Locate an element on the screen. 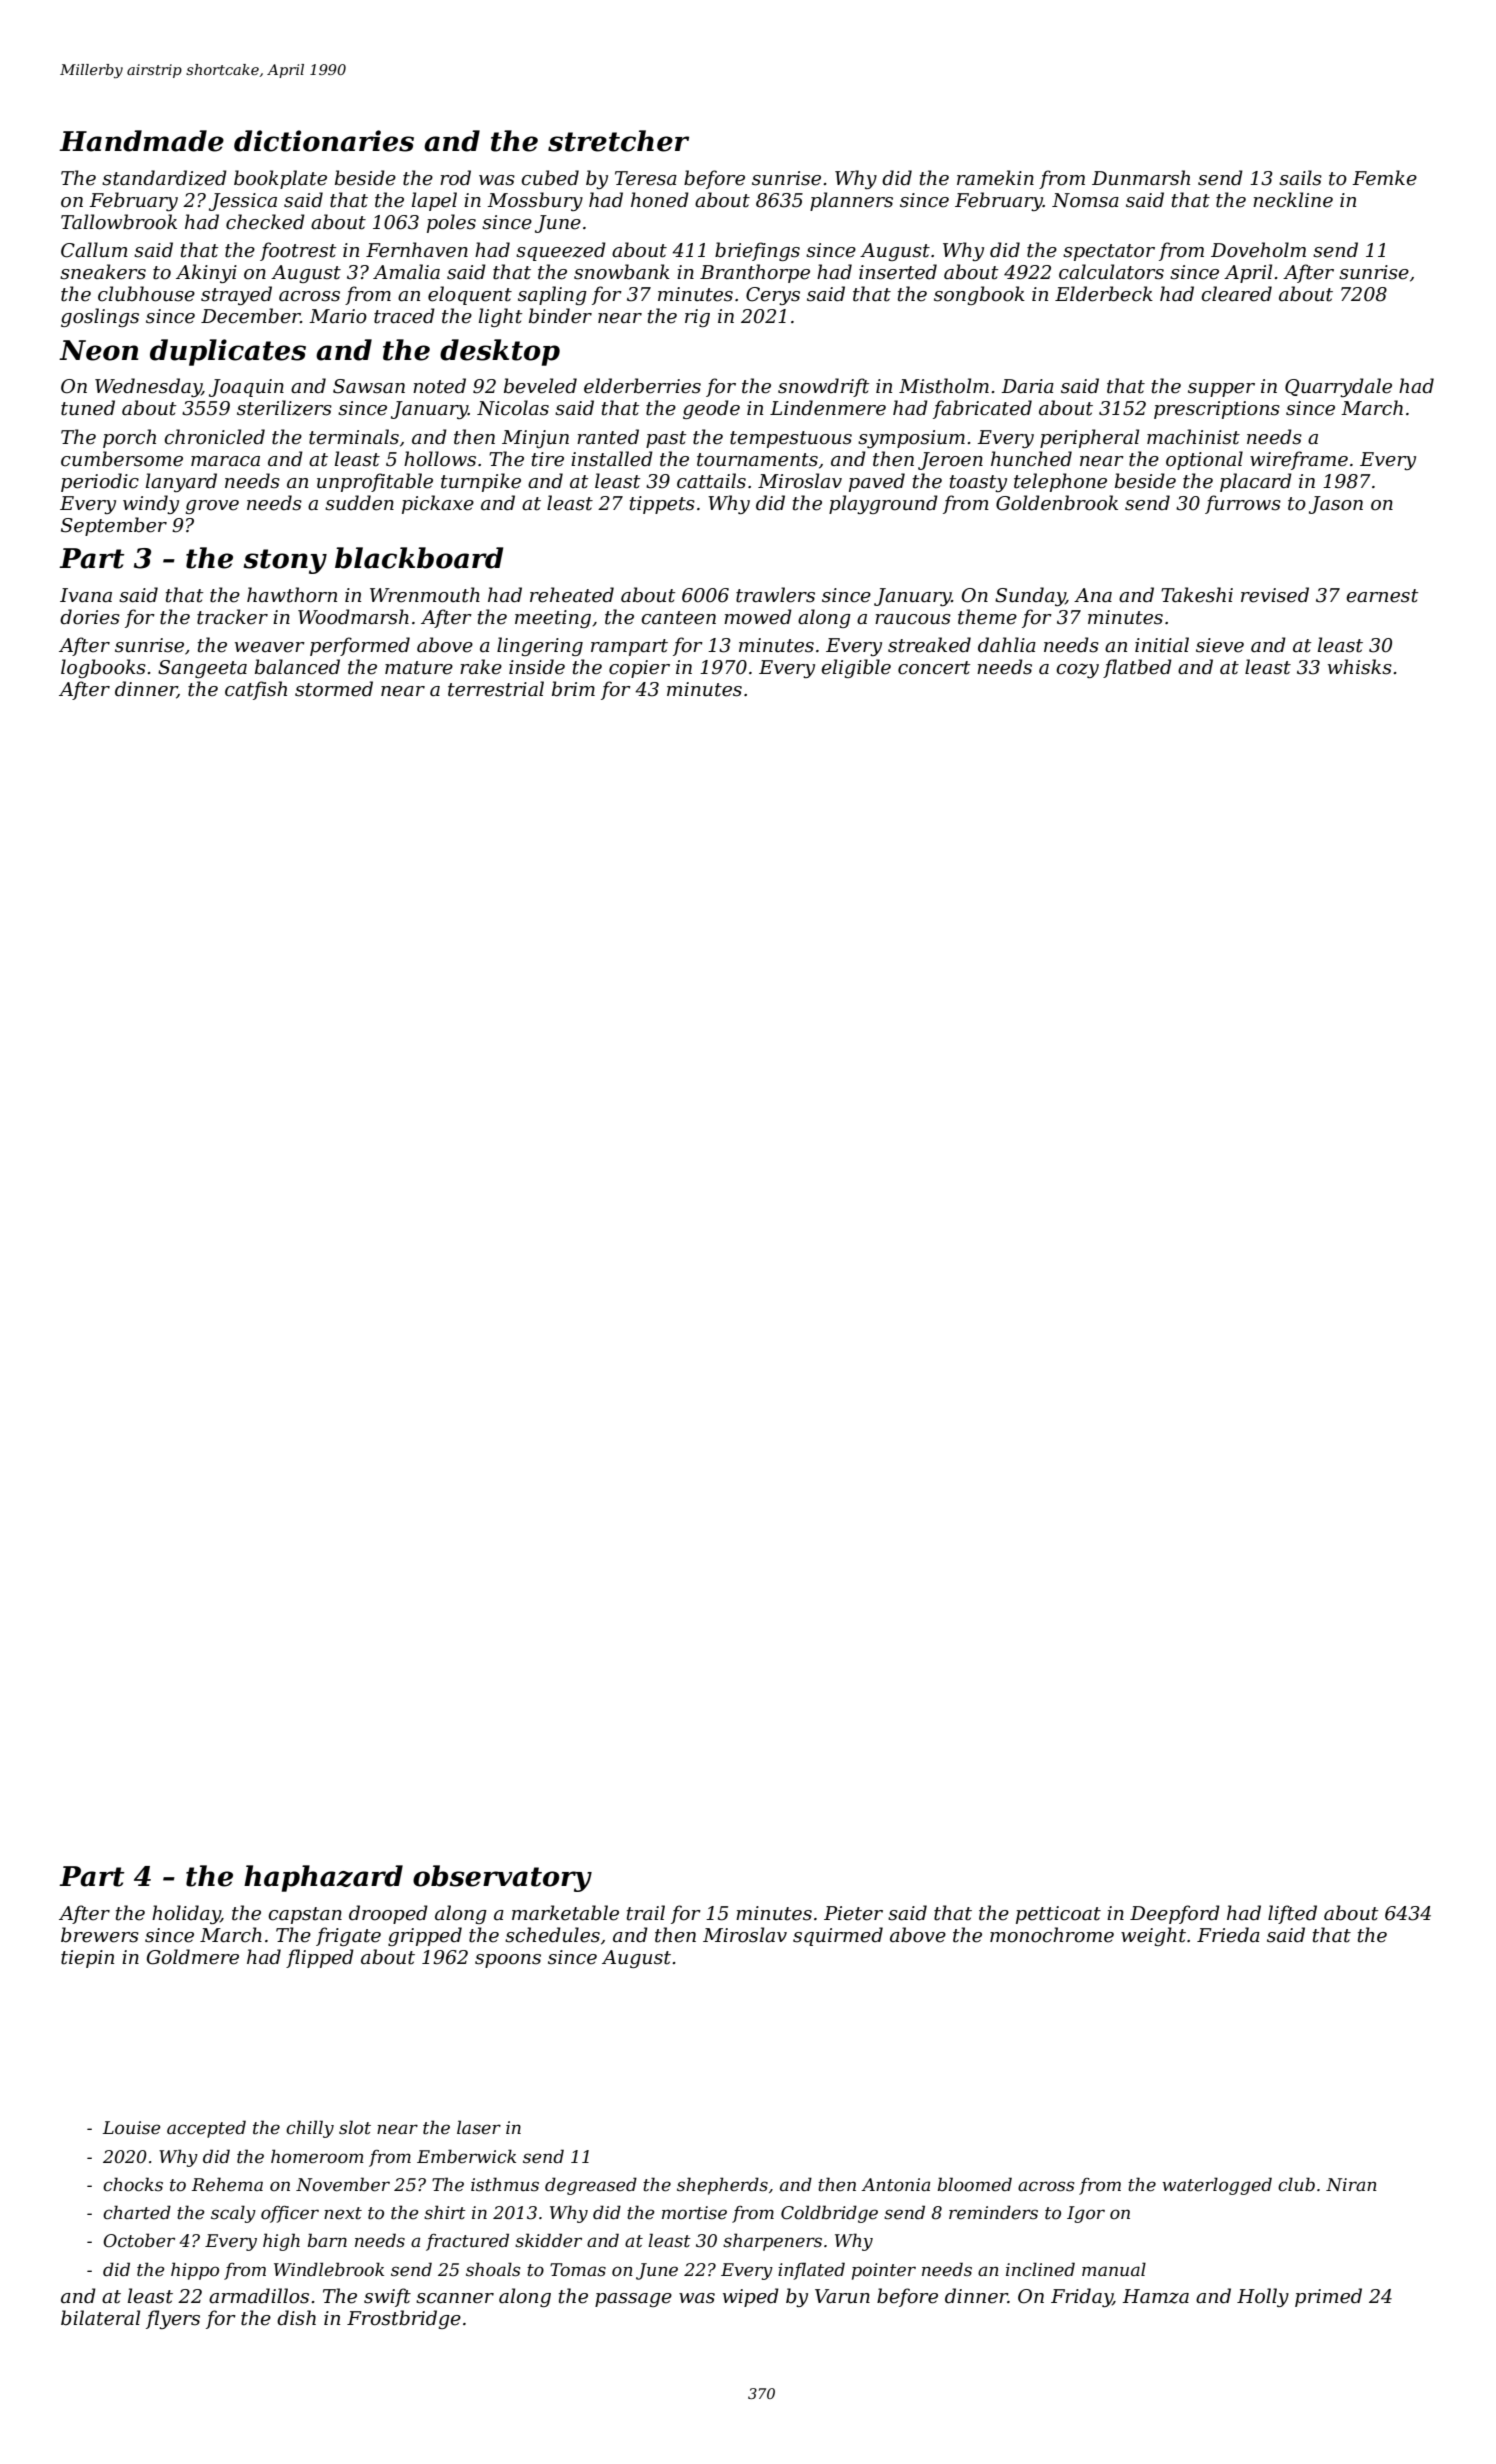 The height and width of the screenshot is (2464, 1496). Handmade is located at coordinates (141, 141).
